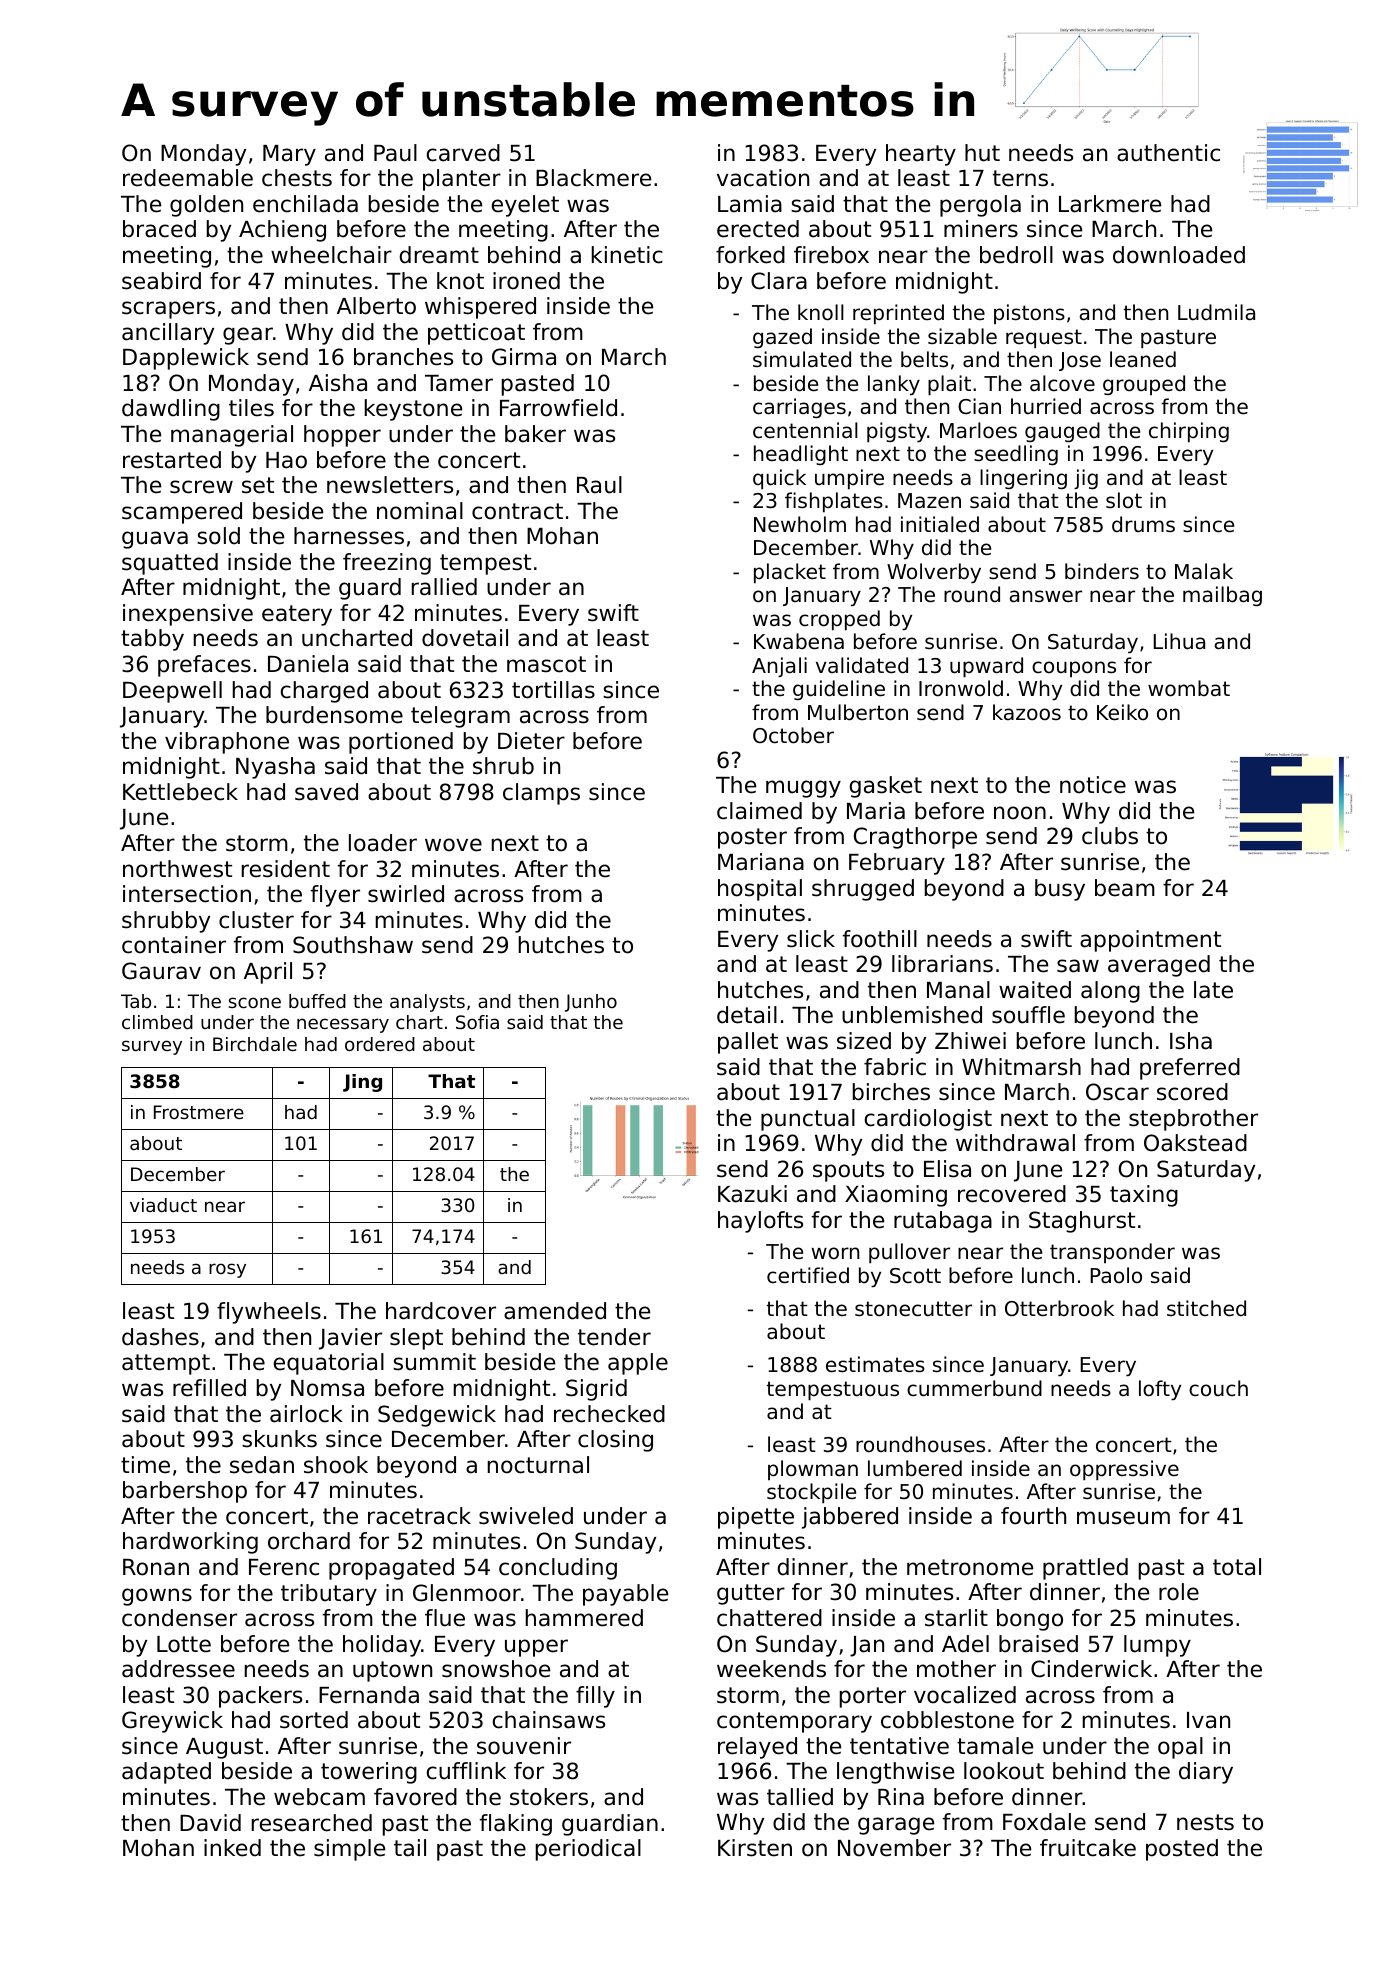  I want to click on Kirsten, so click(755, 1848).
